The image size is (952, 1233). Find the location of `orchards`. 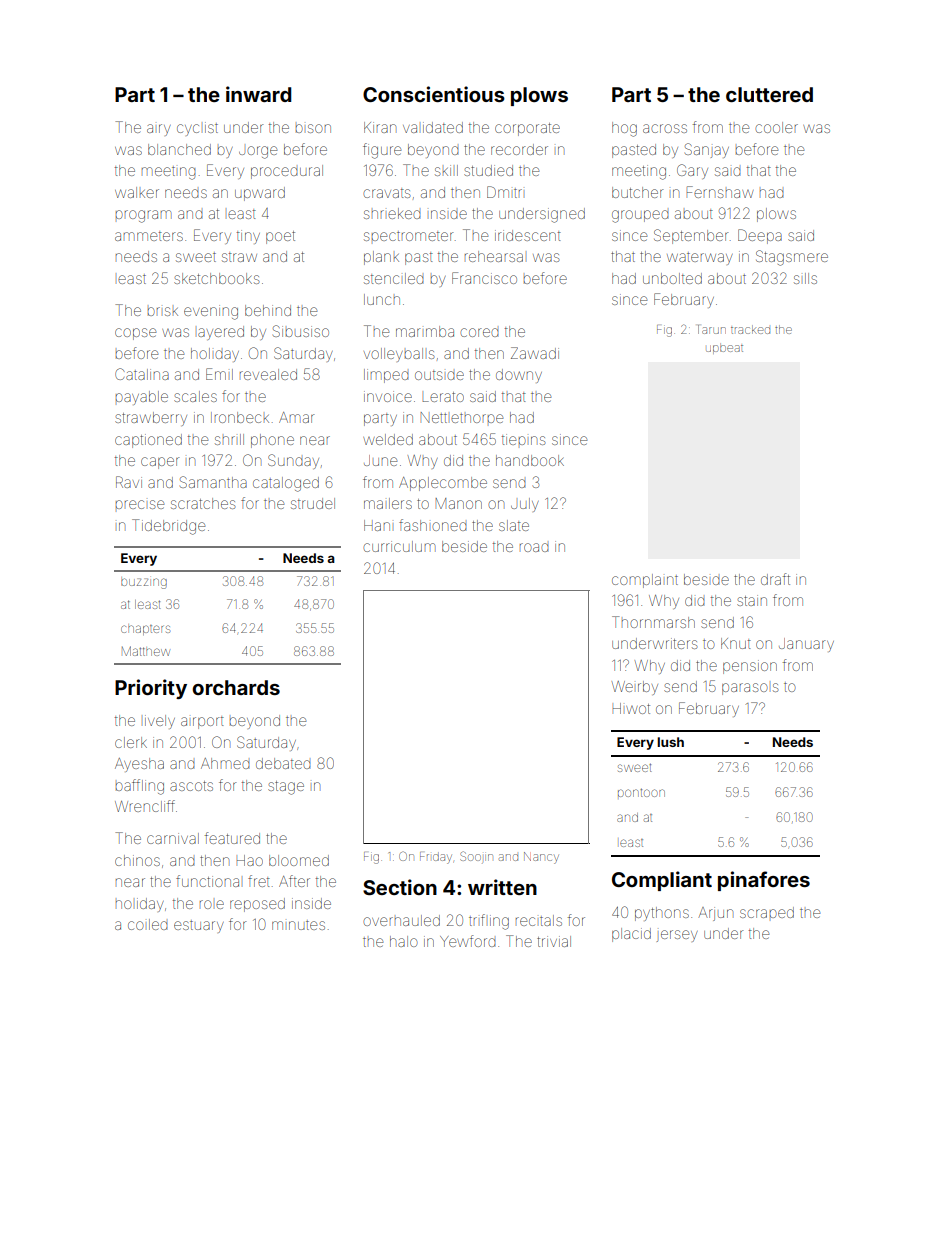

orchards is located at coordinates (236, 687).
